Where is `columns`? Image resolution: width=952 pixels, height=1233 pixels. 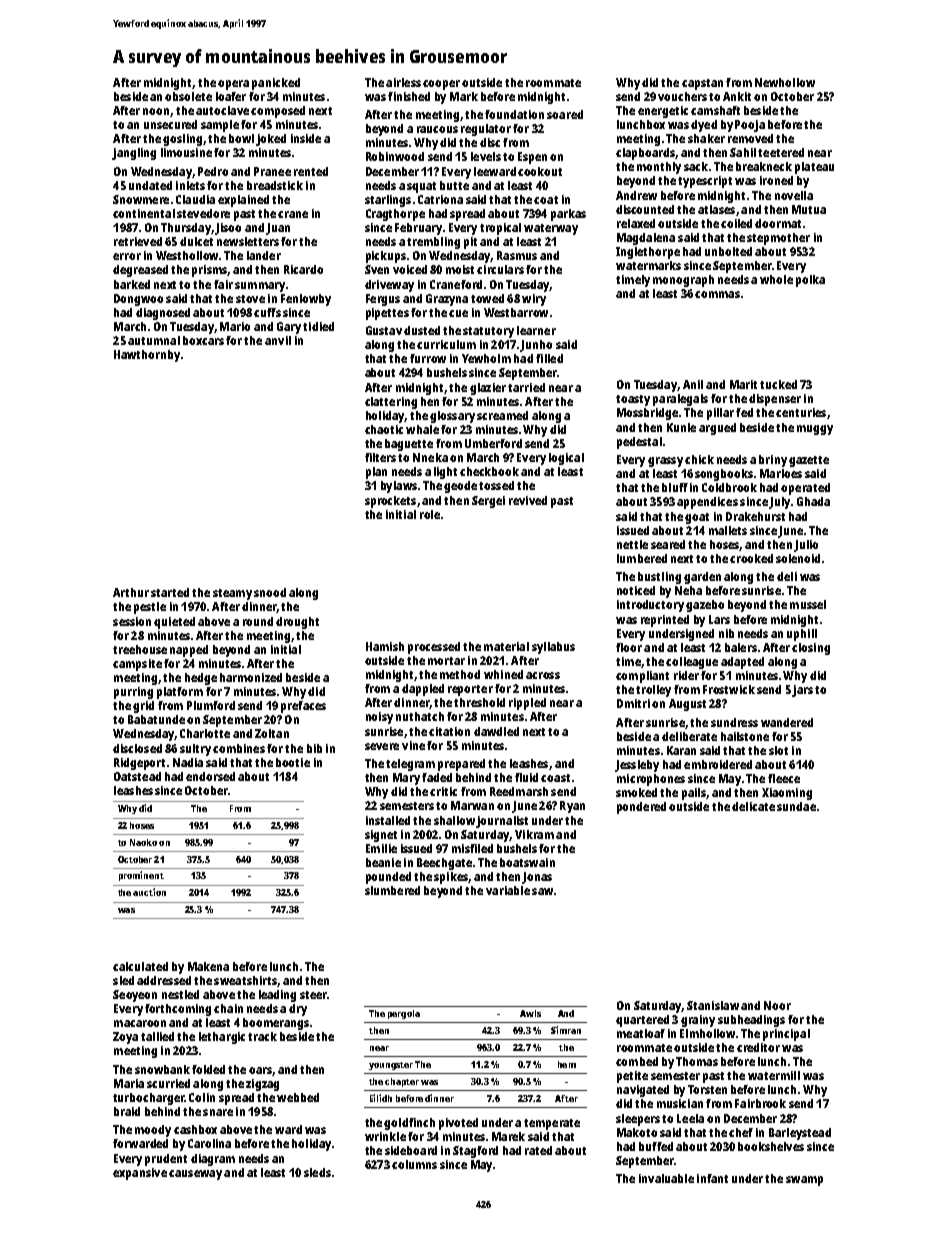 columns is located at coordinates (414, 1164).
